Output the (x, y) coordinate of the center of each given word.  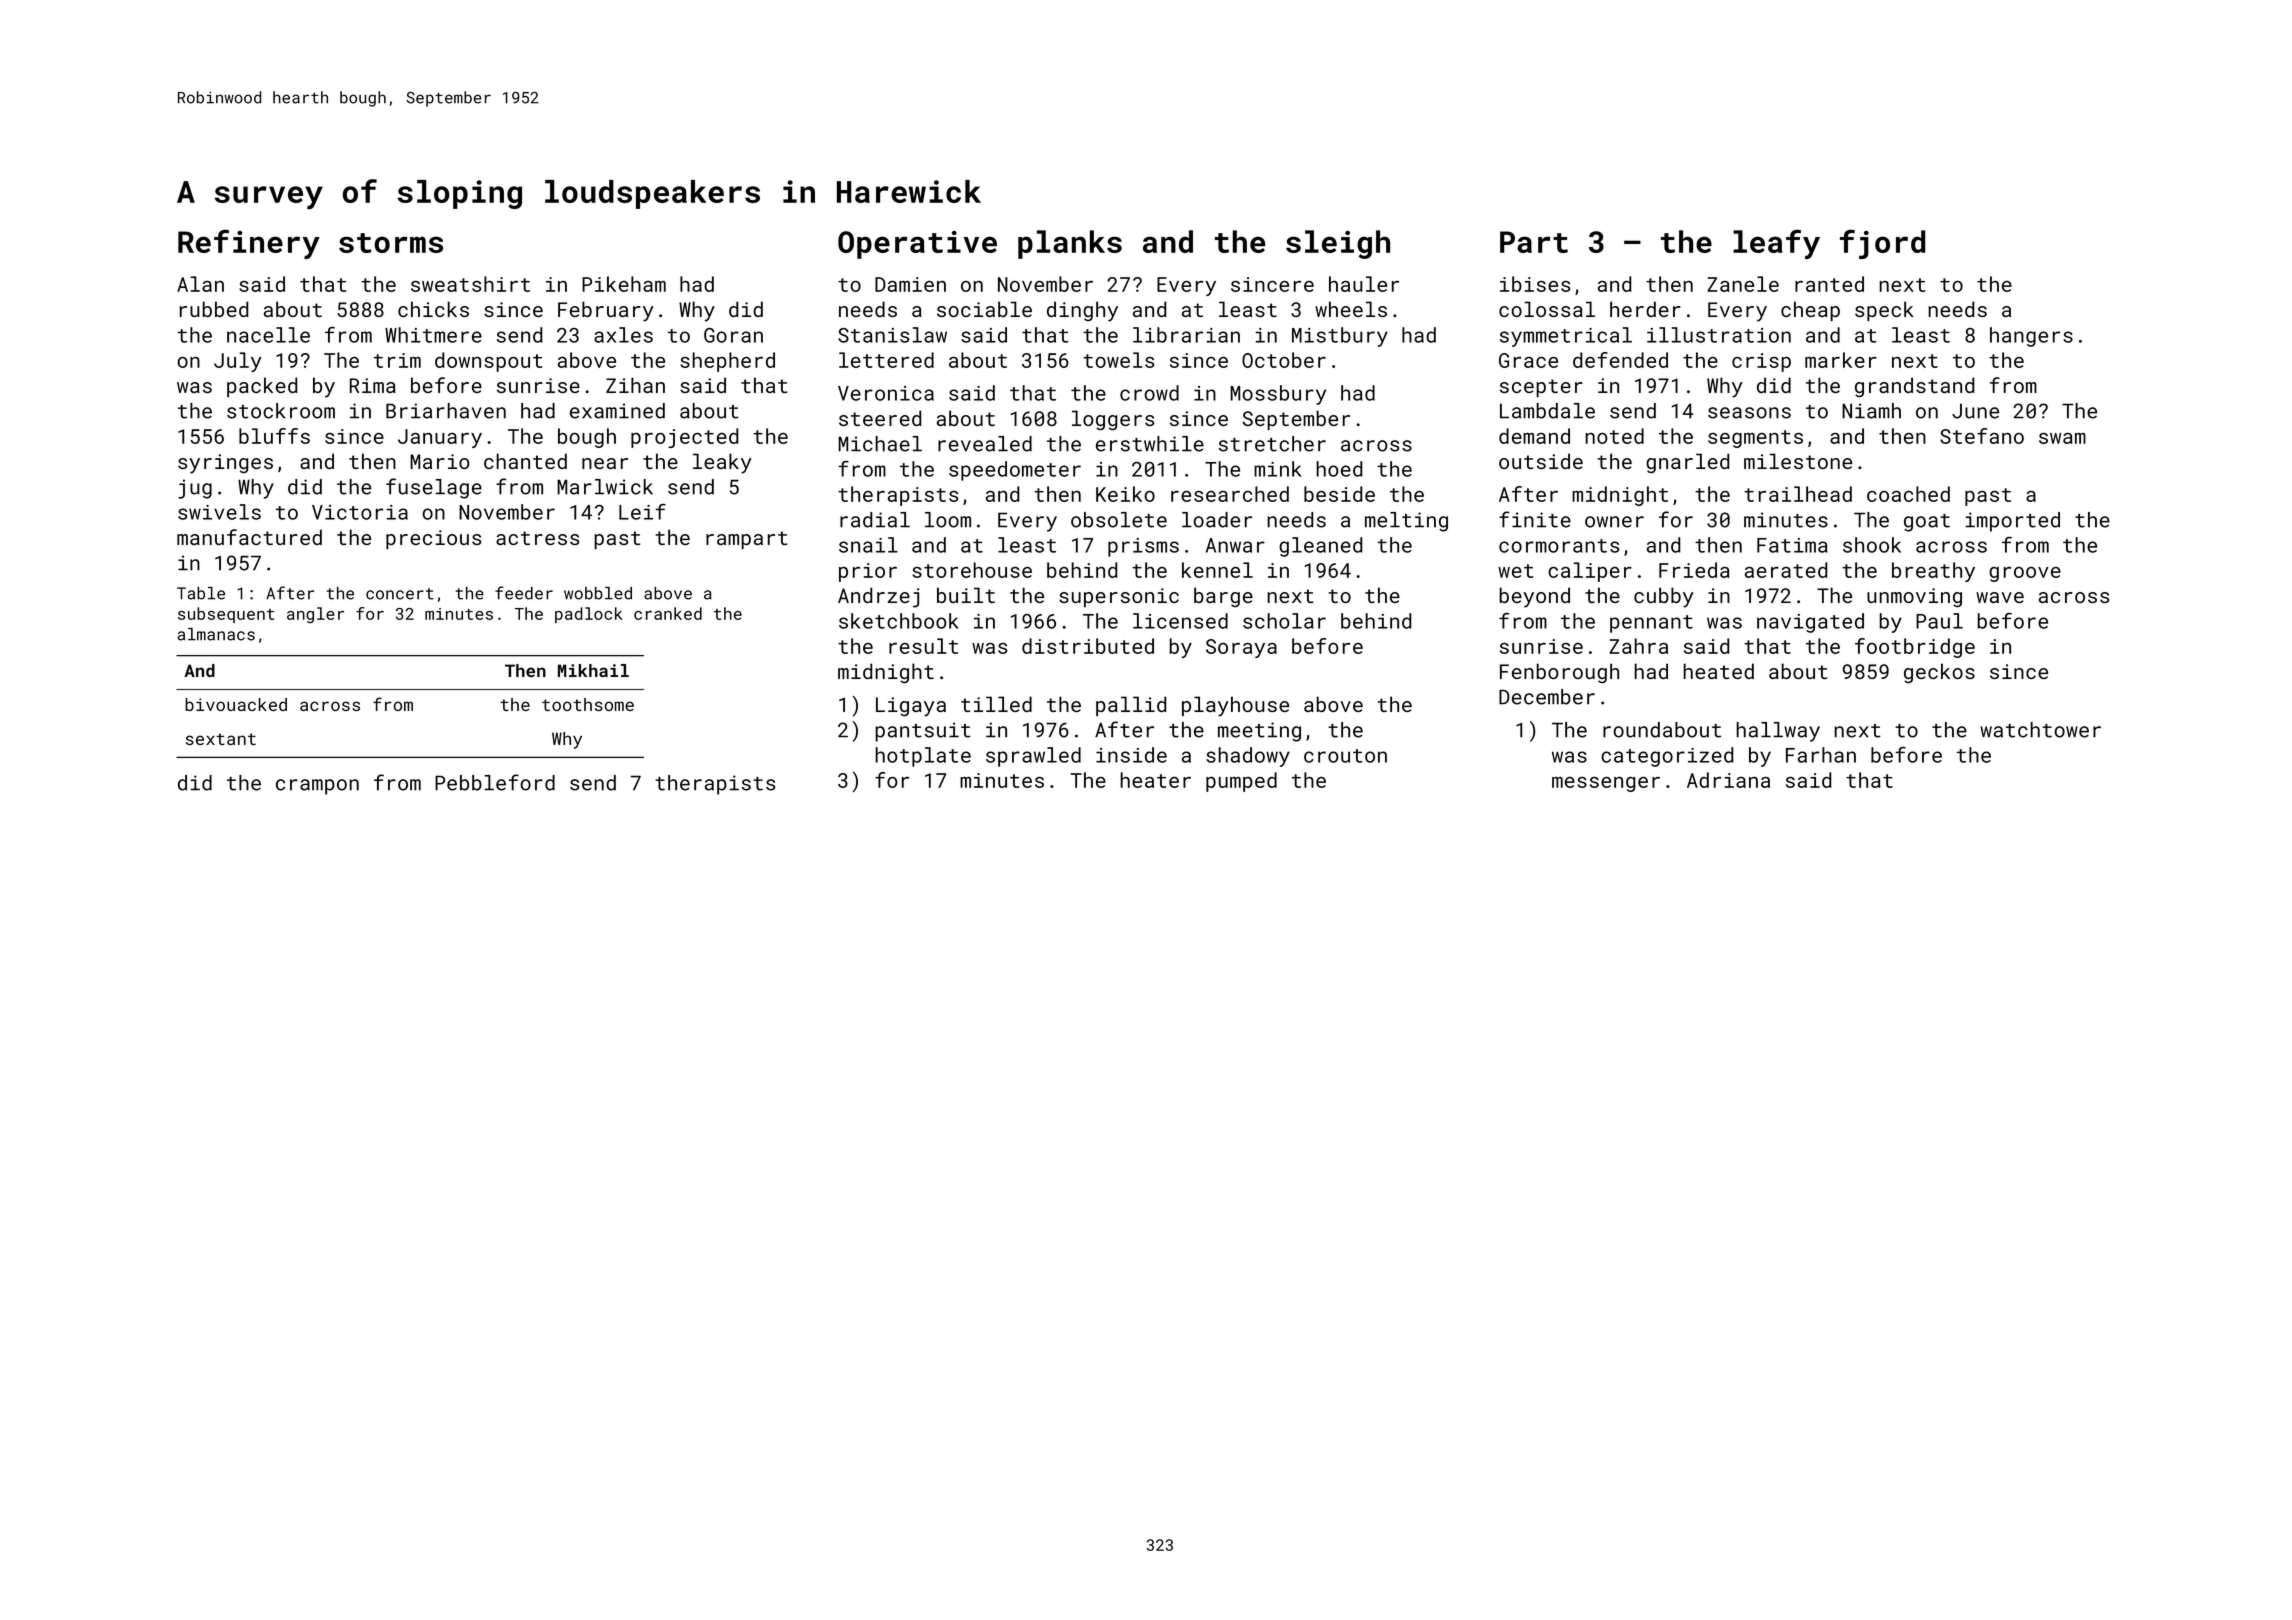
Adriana (1728, 780)
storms (391, 243)
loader (1217, 520)
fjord (1882, 244)
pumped (1241, 782)
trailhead (1798, 494)
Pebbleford (495, 782)
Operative (917, 245)
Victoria (360, 512)
